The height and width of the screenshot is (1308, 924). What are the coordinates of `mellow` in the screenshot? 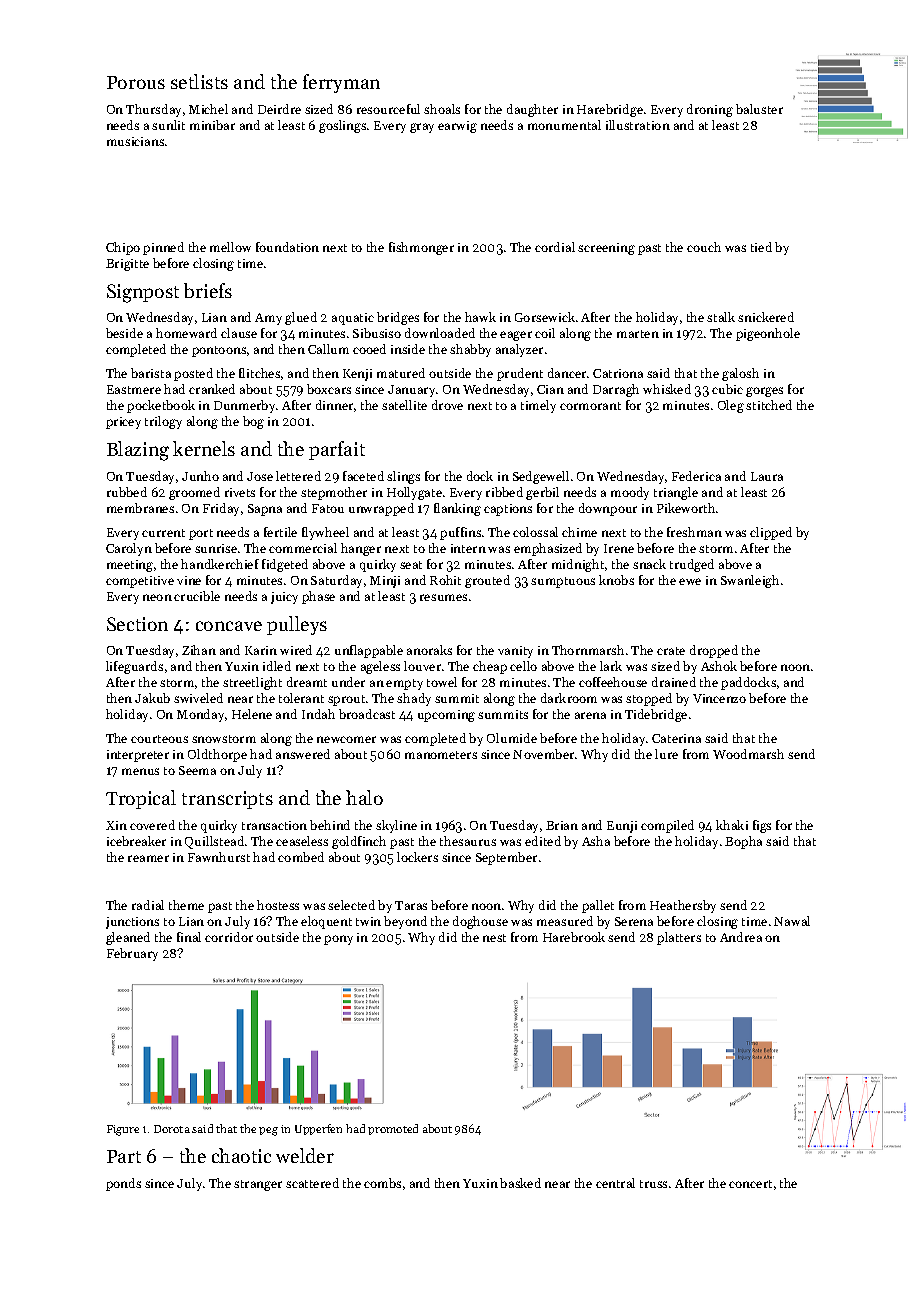 It's located at (230, 247).
